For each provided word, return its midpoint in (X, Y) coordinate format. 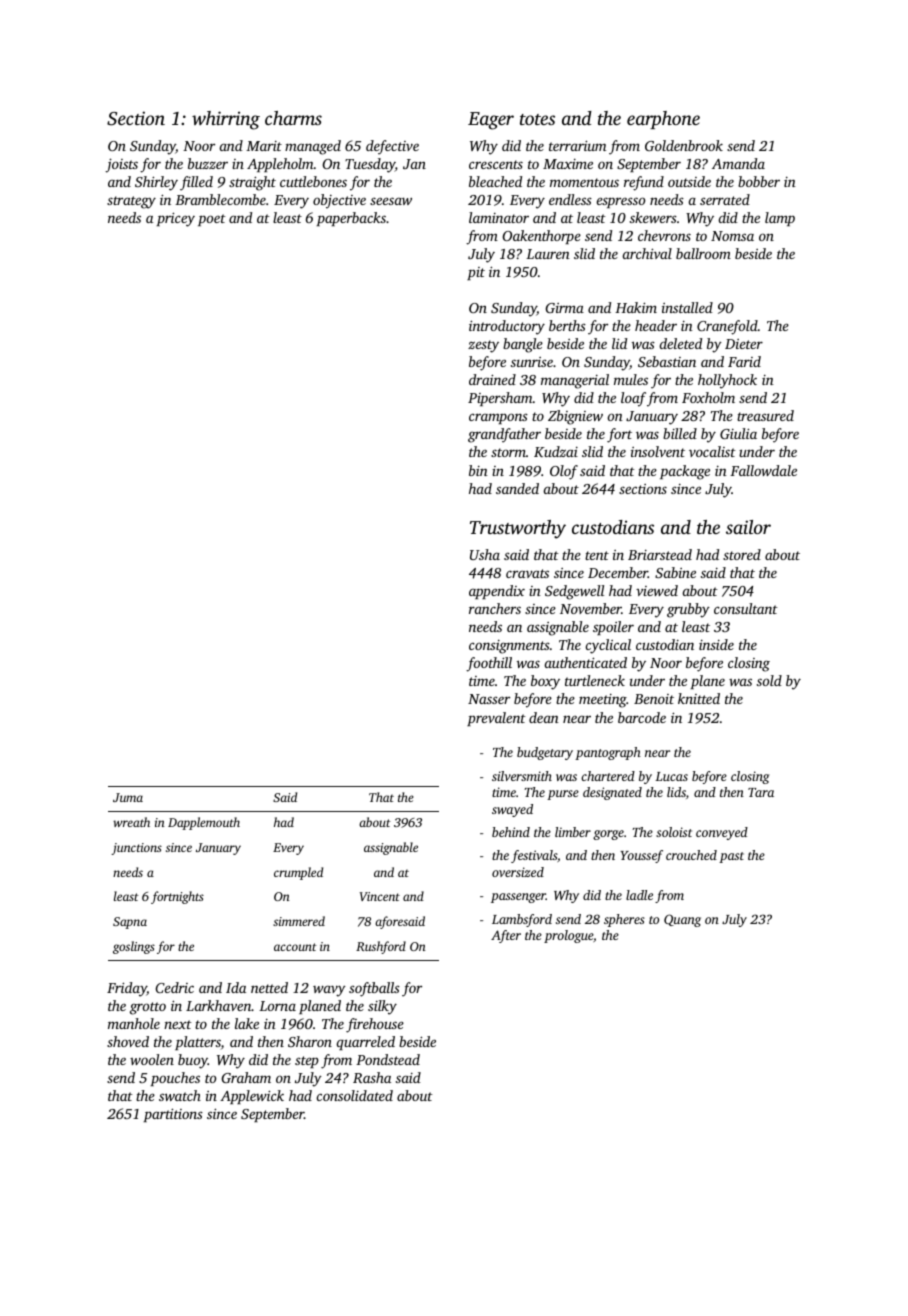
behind (511, 832)
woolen (152, 1059)
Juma (128, 797)
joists (121, 165)
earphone (663, 120)
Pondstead (388, 1059)
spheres (624, 920)
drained (492, 379)
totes (537, 119)
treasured (765, 415)
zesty (483, 346)
